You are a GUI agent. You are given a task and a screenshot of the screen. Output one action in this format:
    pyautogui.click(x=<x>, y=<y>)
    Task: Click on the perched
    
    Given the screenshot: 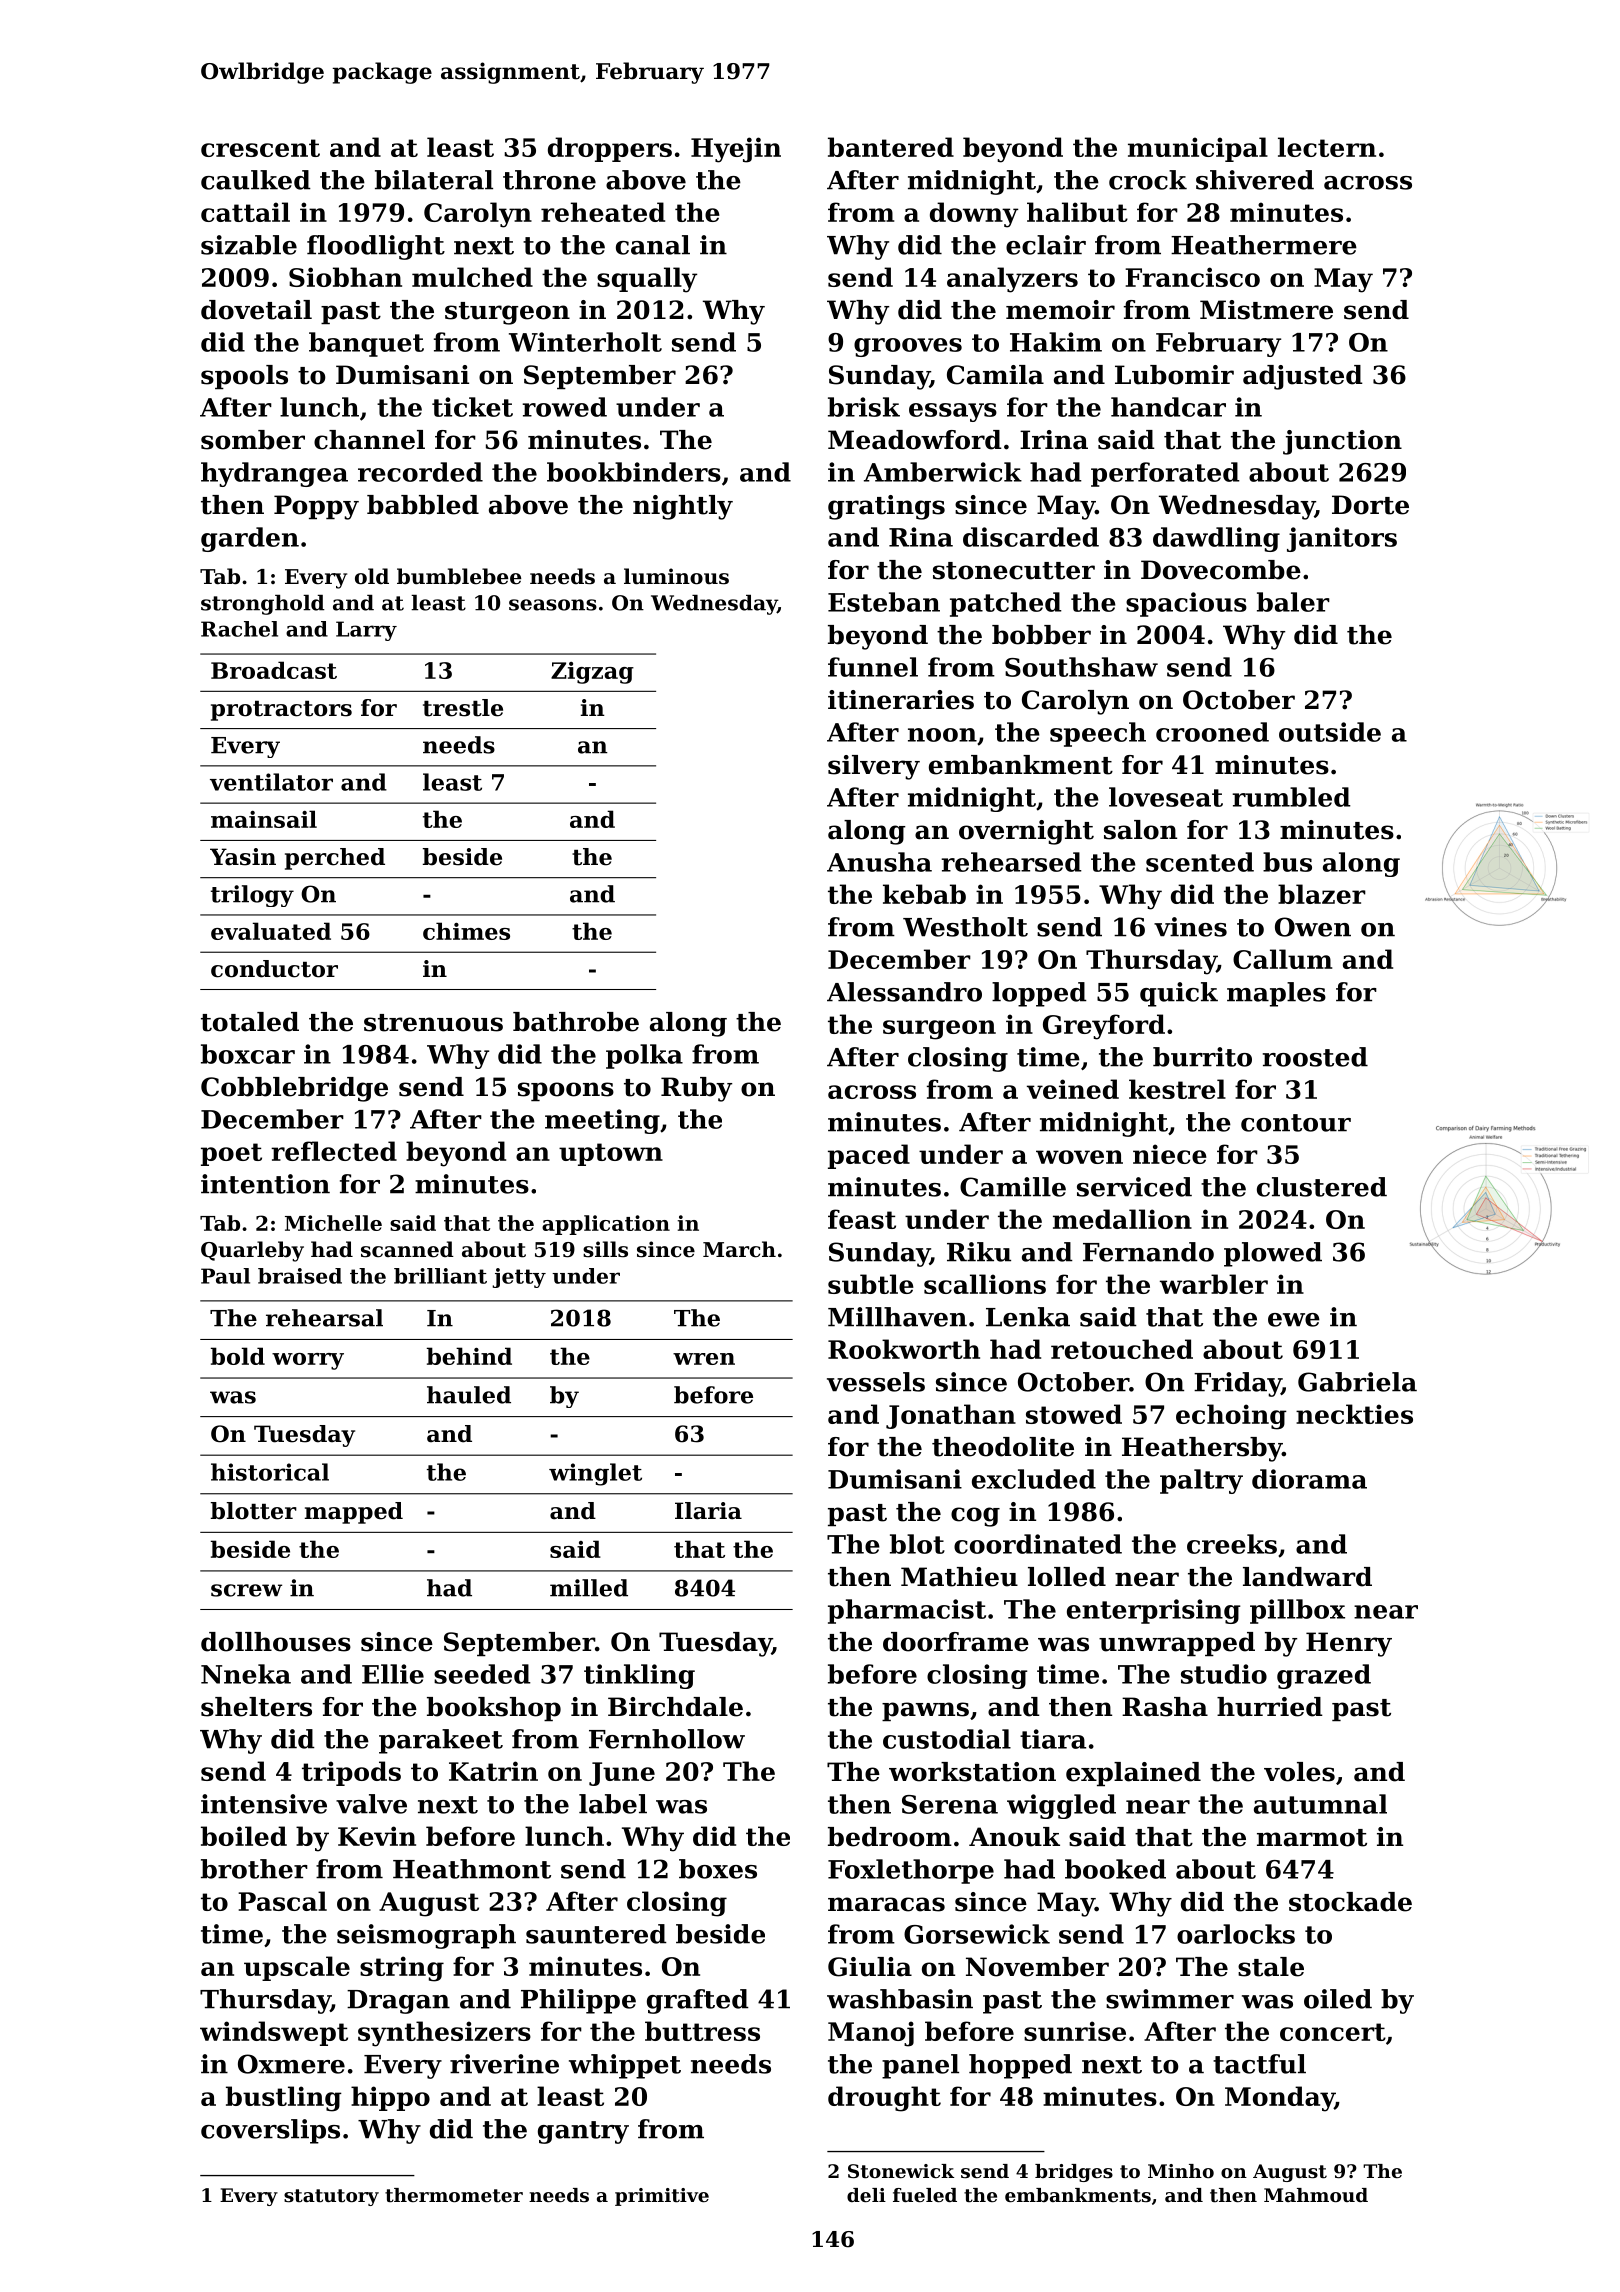 What is the action you would take?
    pyautogui.click(x=335, y=859)
